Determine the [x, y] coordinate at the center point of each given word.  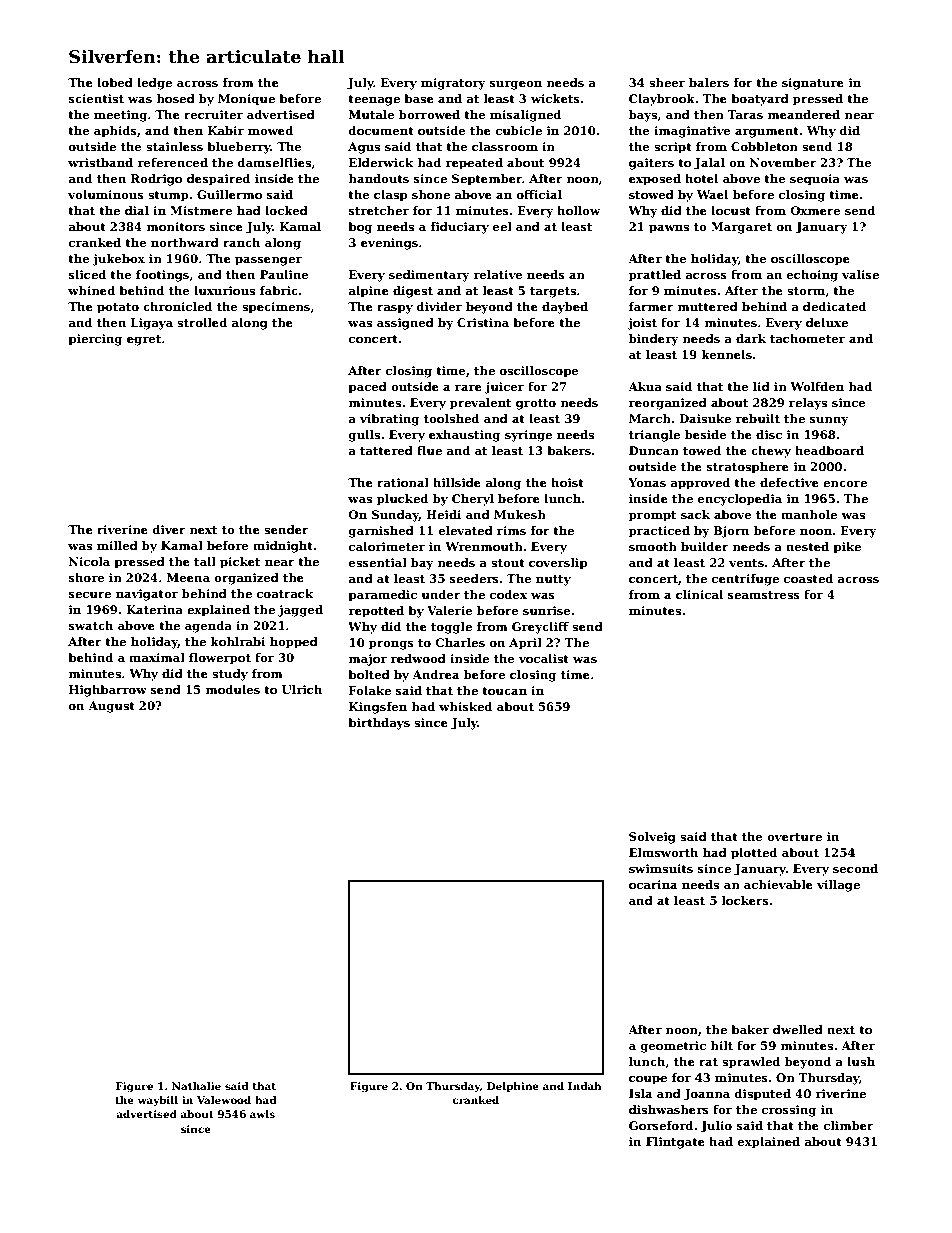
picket [240, 563]
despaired [218, 180]
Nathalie [196, 1086]
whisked [465, 706]
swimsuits [661, 868]
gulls [364, 436]
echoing [812, 276]
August [111, 707]
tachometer [807, 338]
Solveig [652, 838]
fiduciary [459, 228]
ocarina [653, 884]
